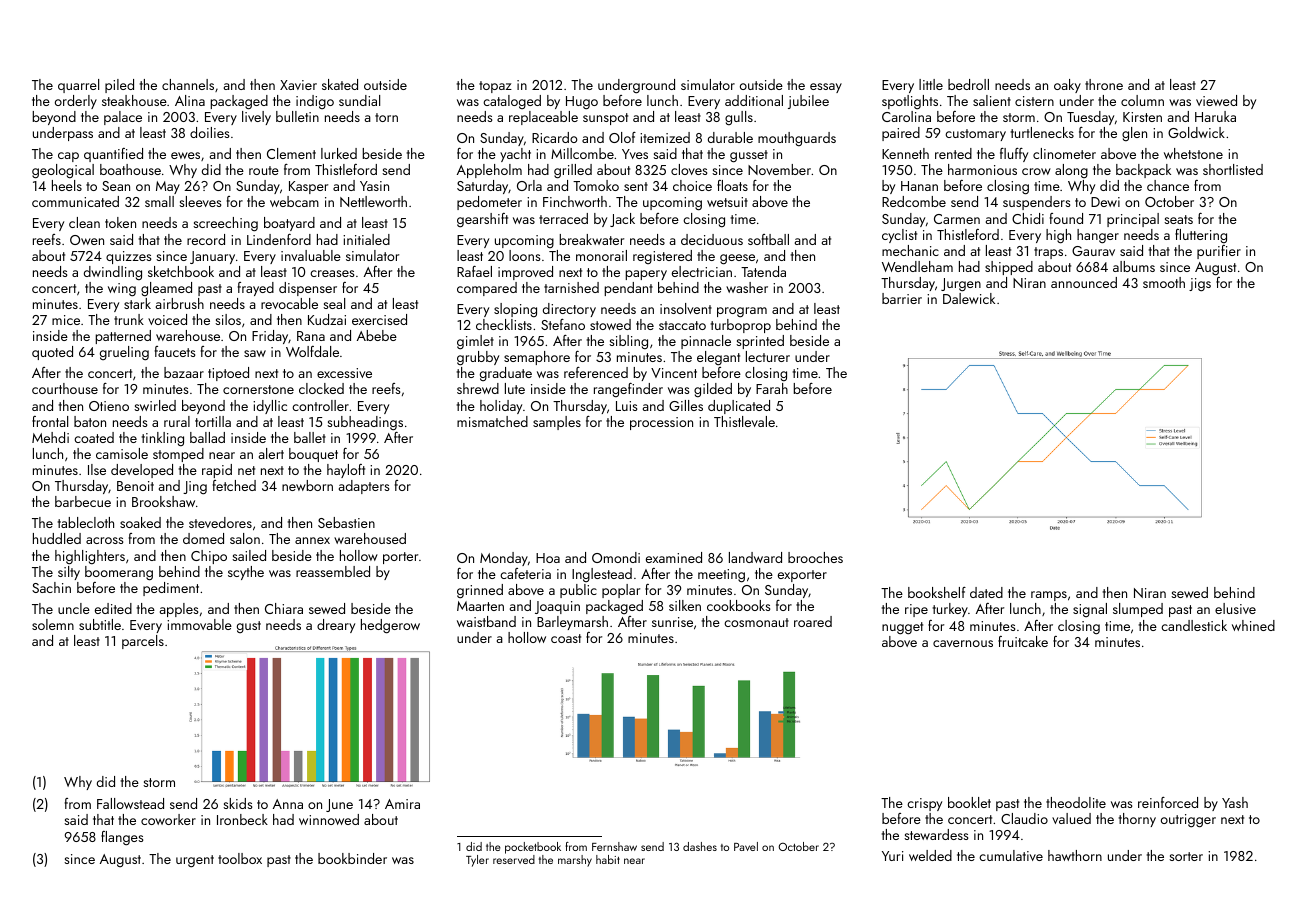 This image has width=1308, height=924. I want to click on stomped, so click(178, 455).
